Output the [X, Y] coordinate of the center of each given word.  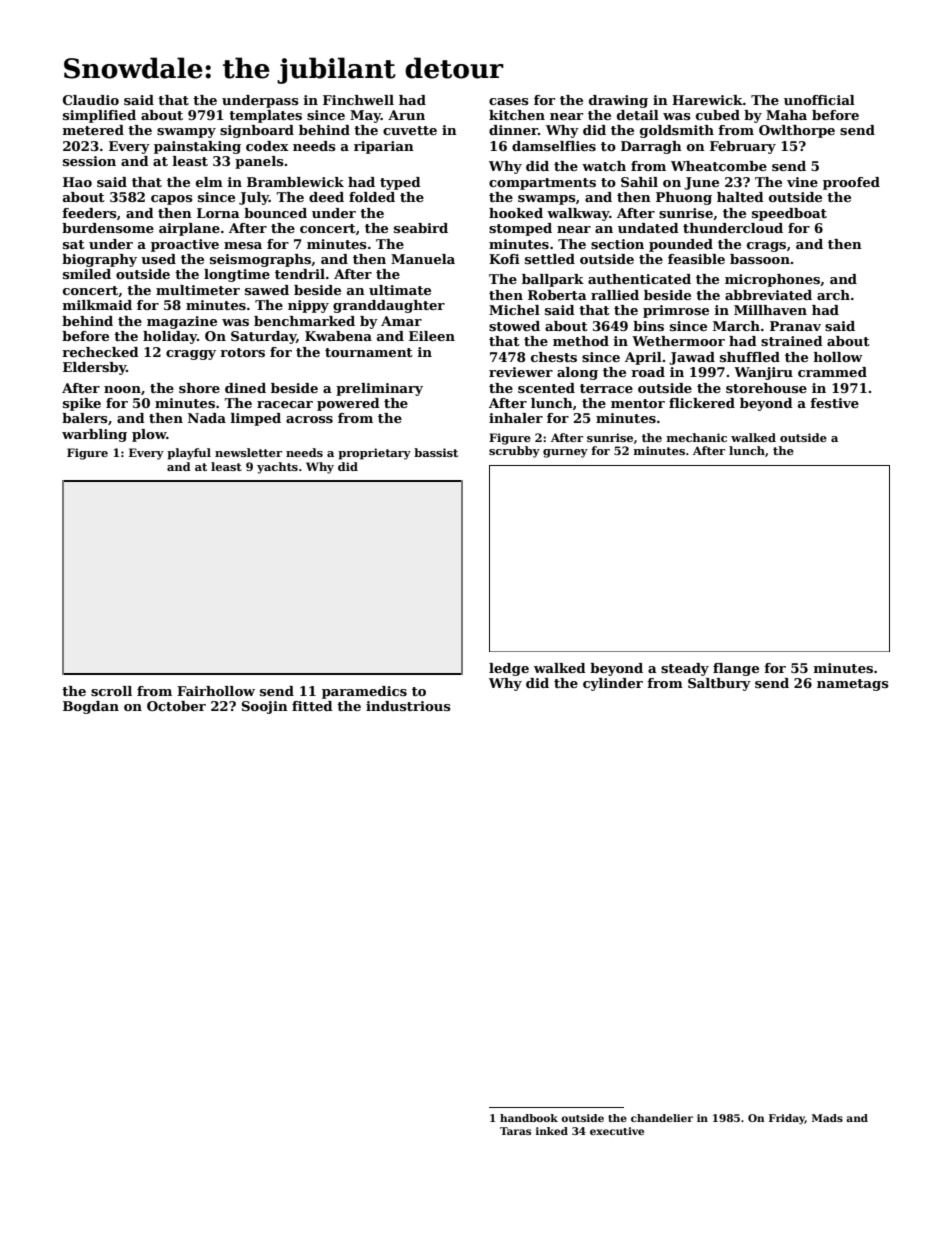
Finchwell [358, 100]
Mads [827, 1118]
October [176, 706]
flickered [702, 403]
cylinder [613, 684]
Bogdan [91, 707]
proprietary [374, 454]
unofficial [819, 100]
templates [265, 116]
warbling [94, 435]
